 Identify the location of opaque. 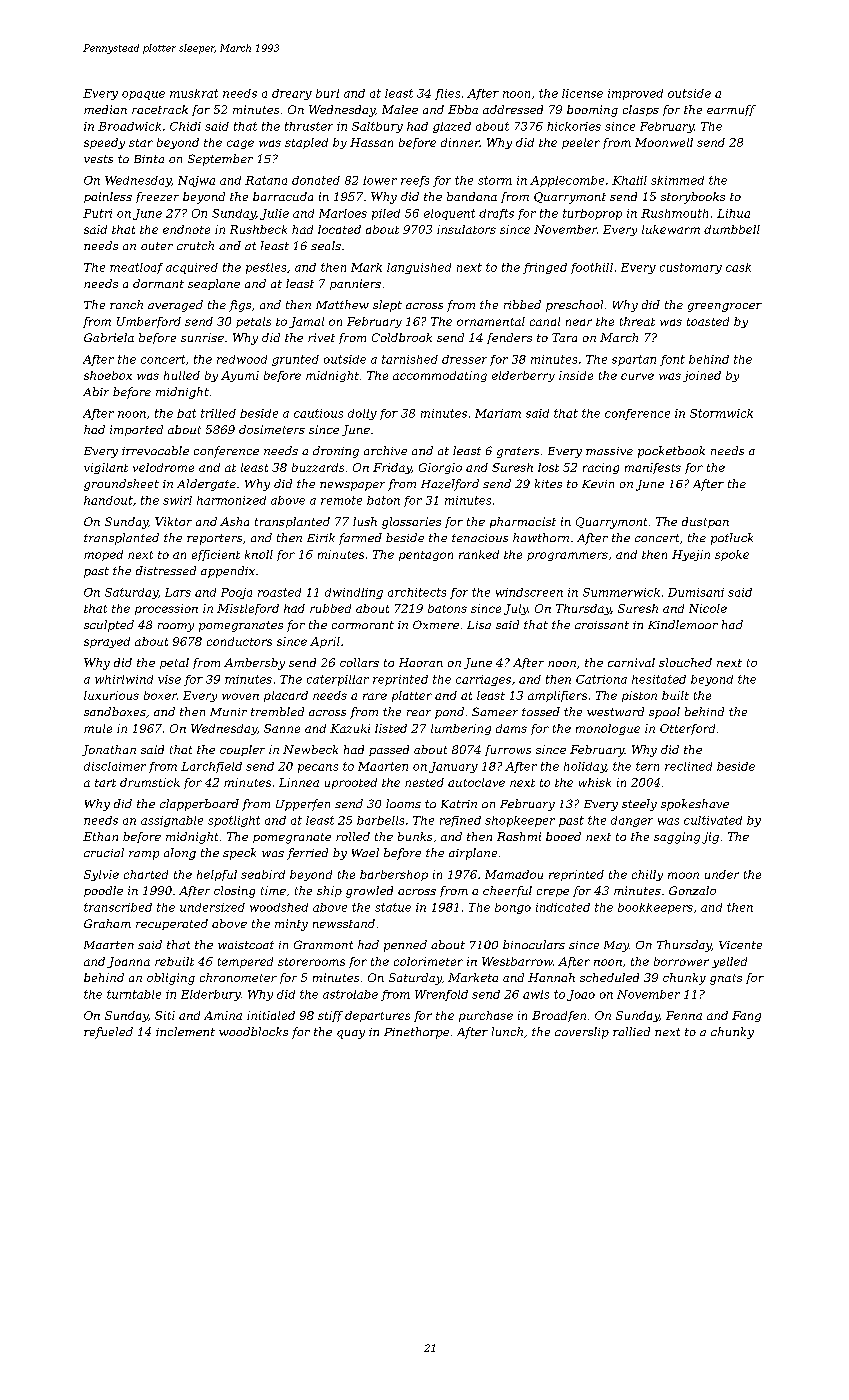
(143, 95).
